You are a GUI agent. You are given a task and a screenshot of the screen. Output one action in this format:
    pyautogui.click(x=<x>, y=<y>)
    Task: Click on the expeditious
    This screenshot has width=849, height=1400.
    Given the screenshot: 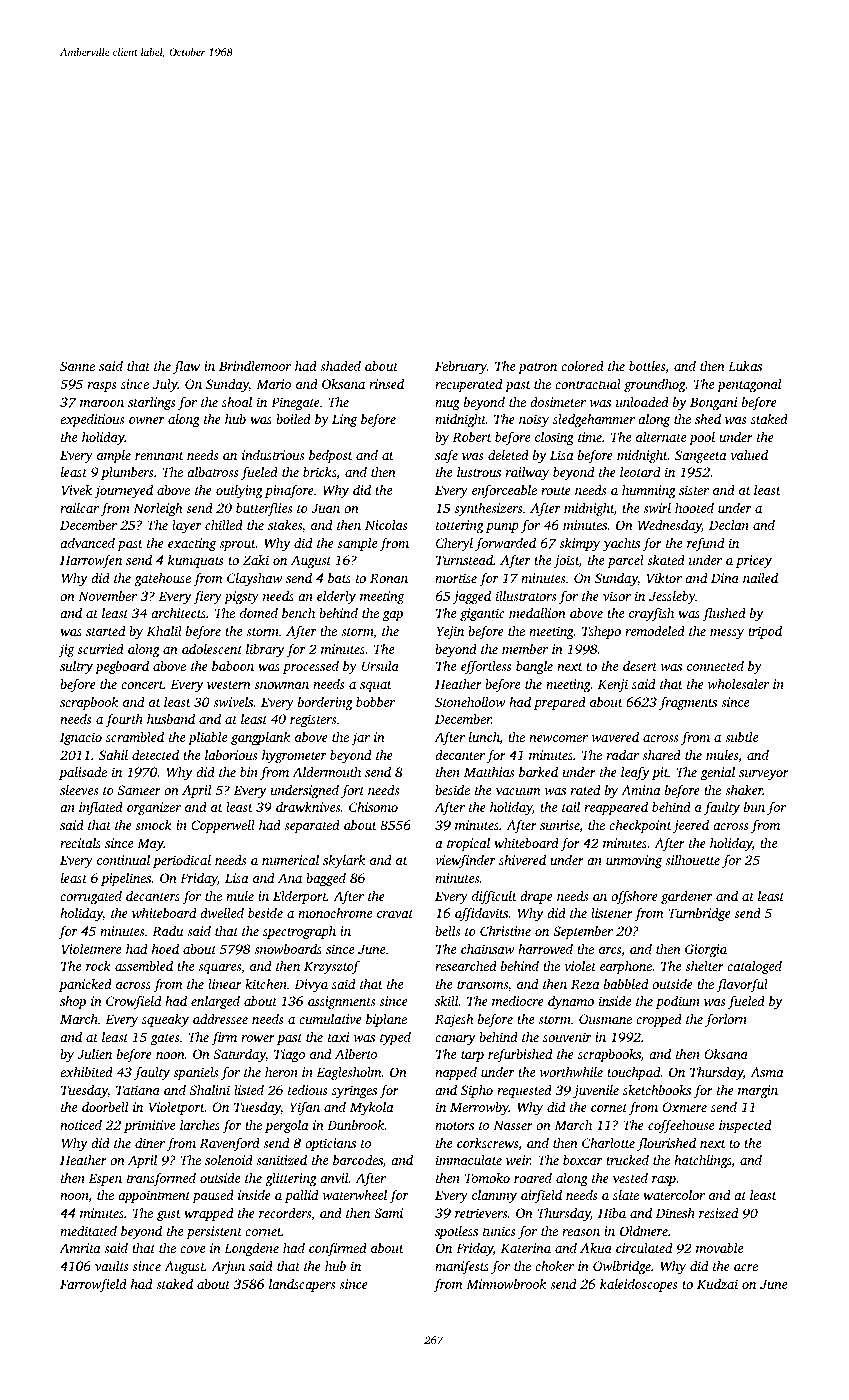 What is the action you would take?
    pyautogui.click(x=92, y=420)
